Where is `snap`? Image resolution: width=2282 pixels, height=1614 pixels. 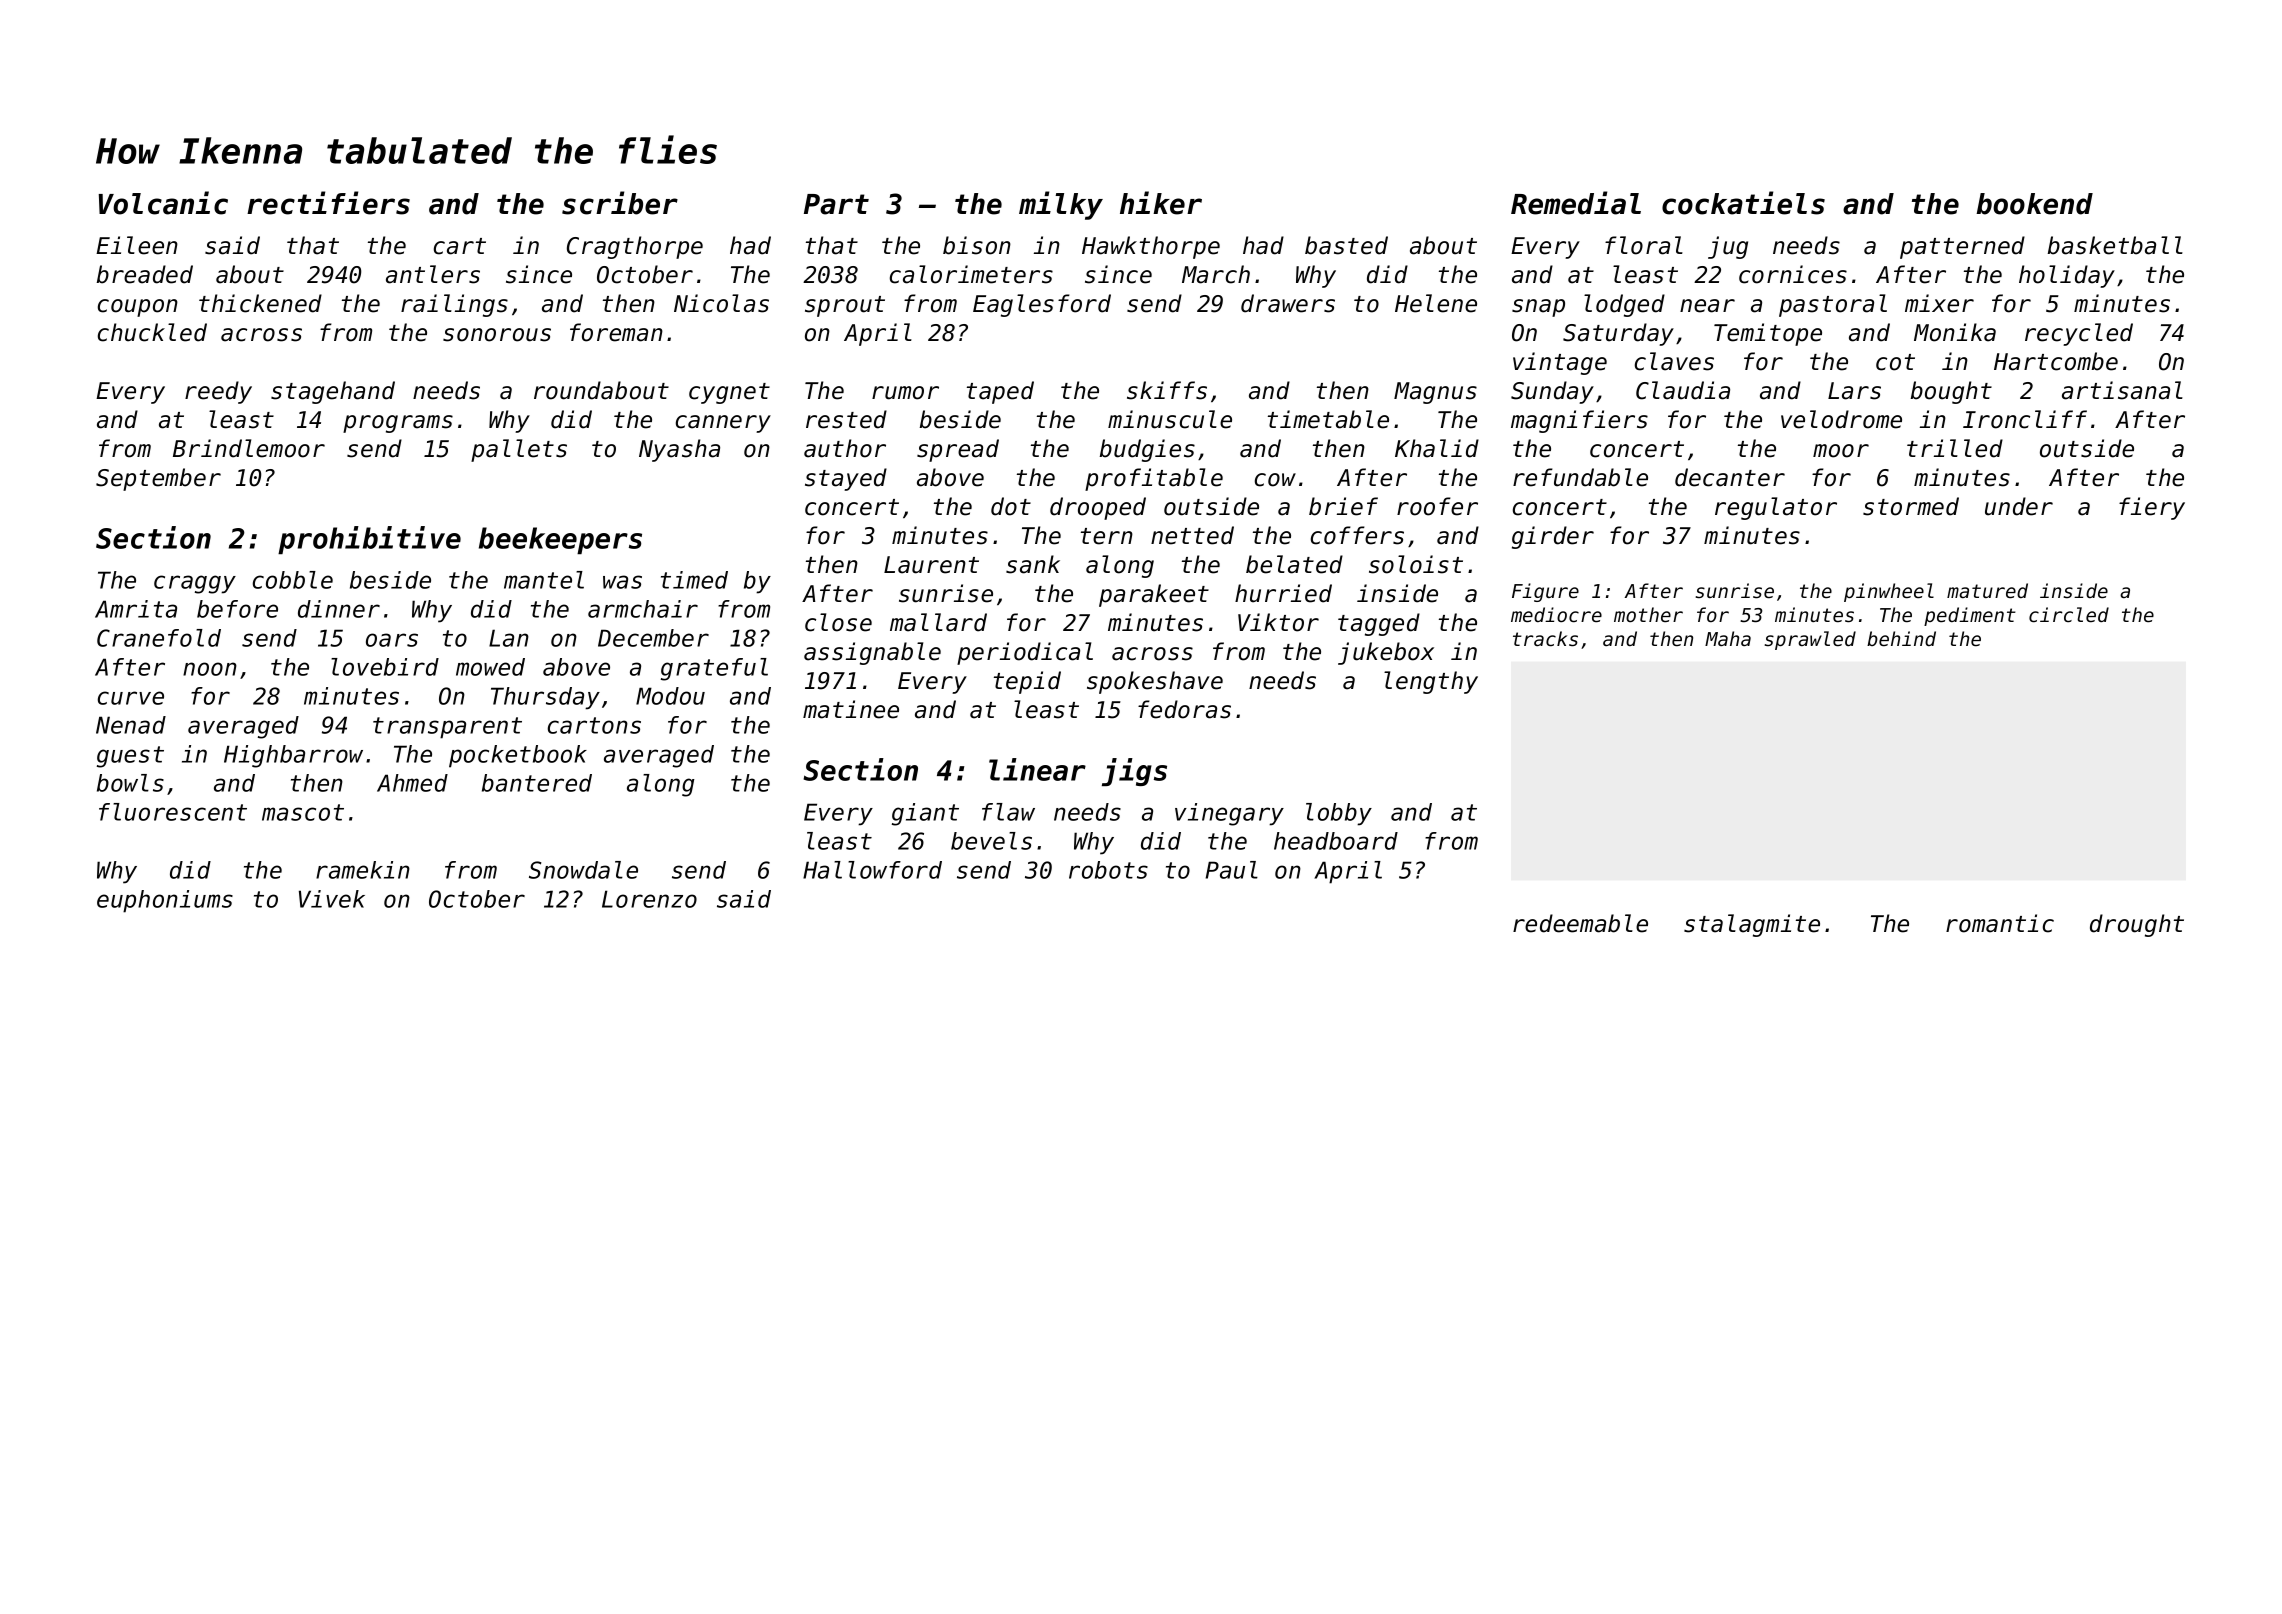
snap is located at coordinates (1538, 308).
